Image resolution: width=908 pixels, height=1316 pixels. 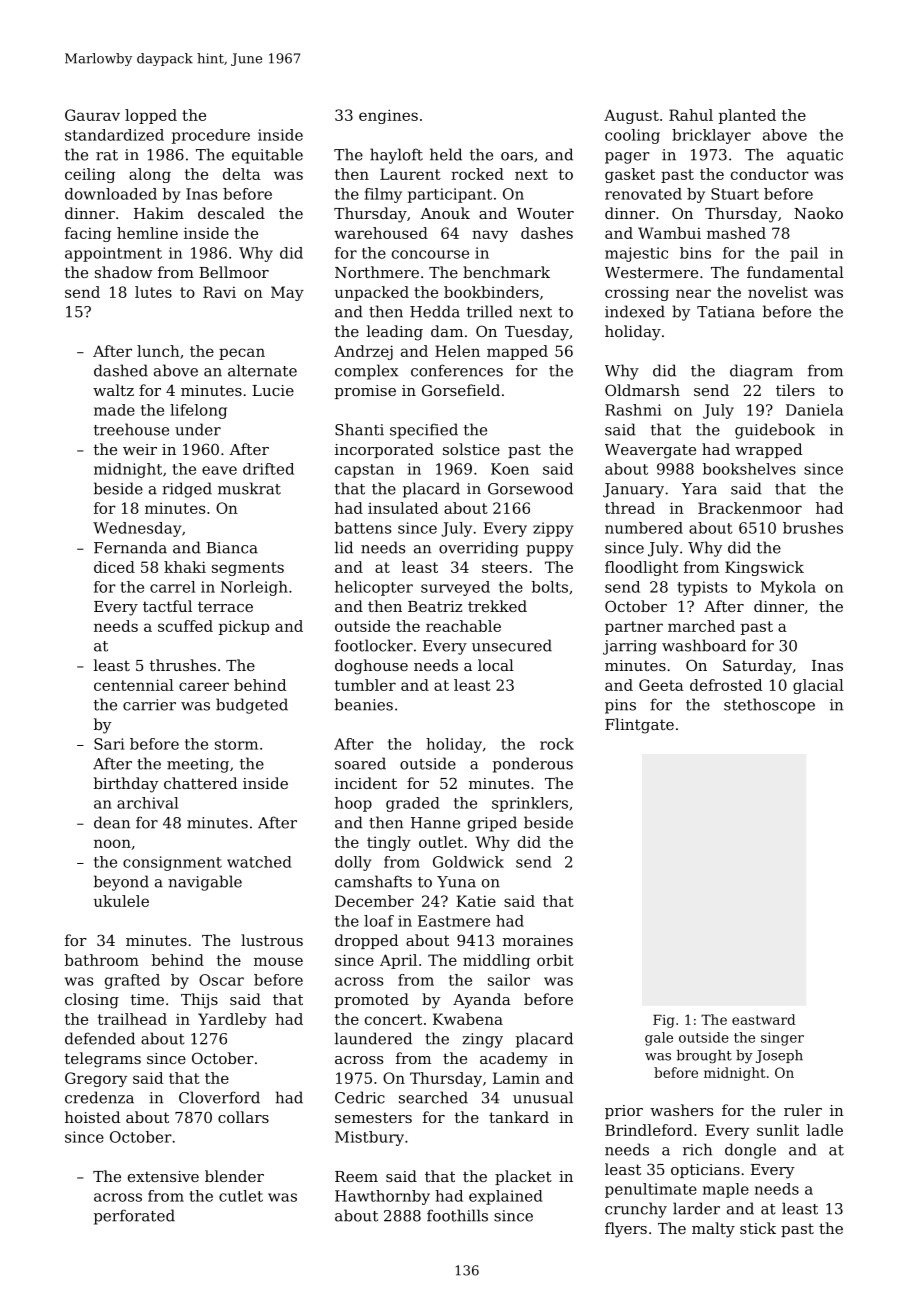 I want to click on Oldmarsh, so click(x=642, y=390).
